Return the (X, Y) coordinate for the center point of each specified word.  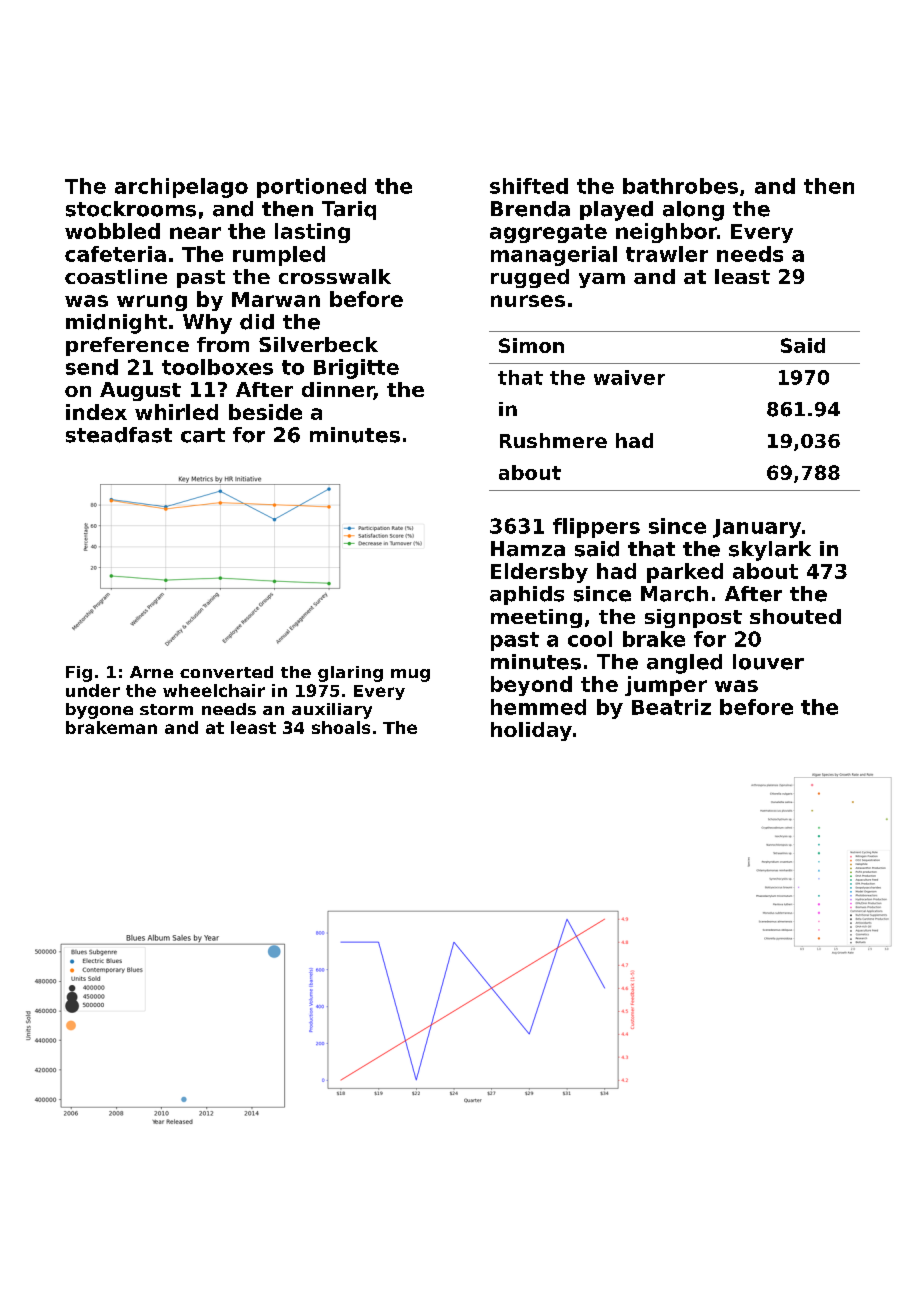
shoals (341, 727)
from (223, 344)
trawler (667, 254)
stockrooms (131, 209)
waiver (629, 377)
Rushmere (553, 440)
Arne (151, 672)
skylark (770, 551)
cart (203, 435)
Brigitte (356, 369)
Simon (531, 345)
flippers (596, 528)
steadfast (119, 435)
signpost (693, 618)
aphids (527, 595)
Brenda (530, 209)
